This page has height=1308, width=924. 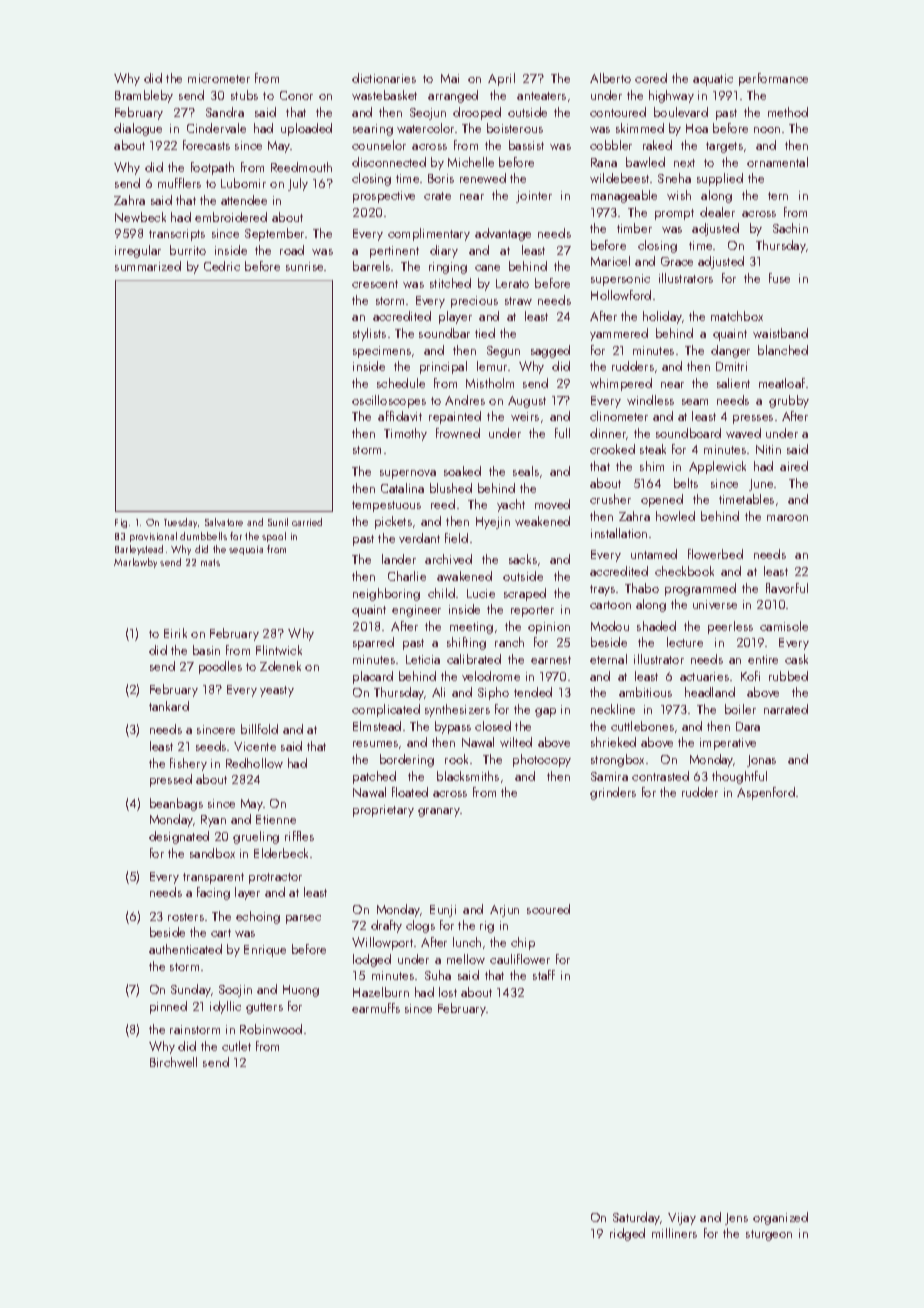 What do you see at coordinates (695, 402) in the page?
I see `seam` at bounding box center [695, 402].
